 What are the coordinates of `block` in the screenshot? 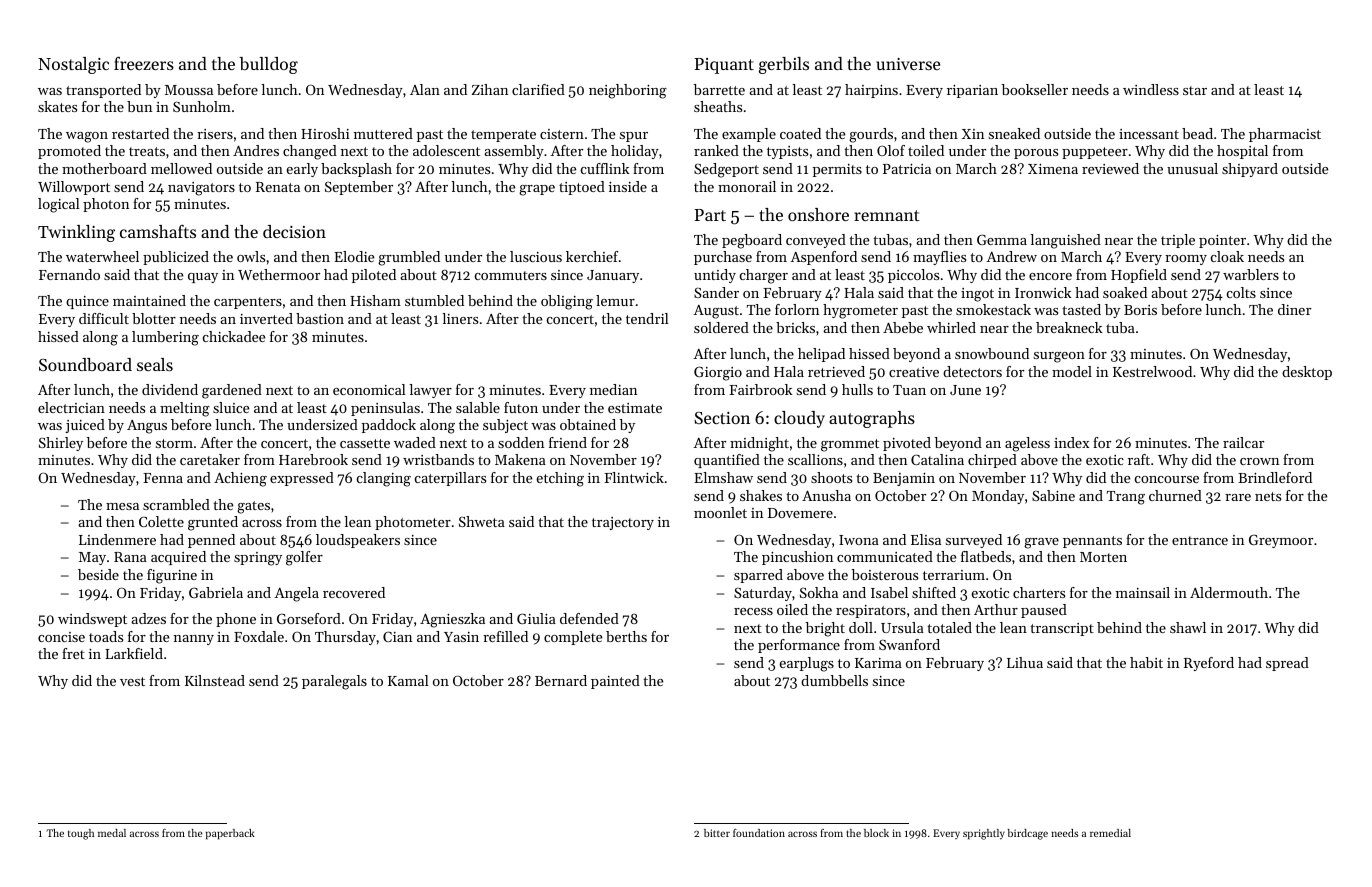 It's located at (876, 833).
